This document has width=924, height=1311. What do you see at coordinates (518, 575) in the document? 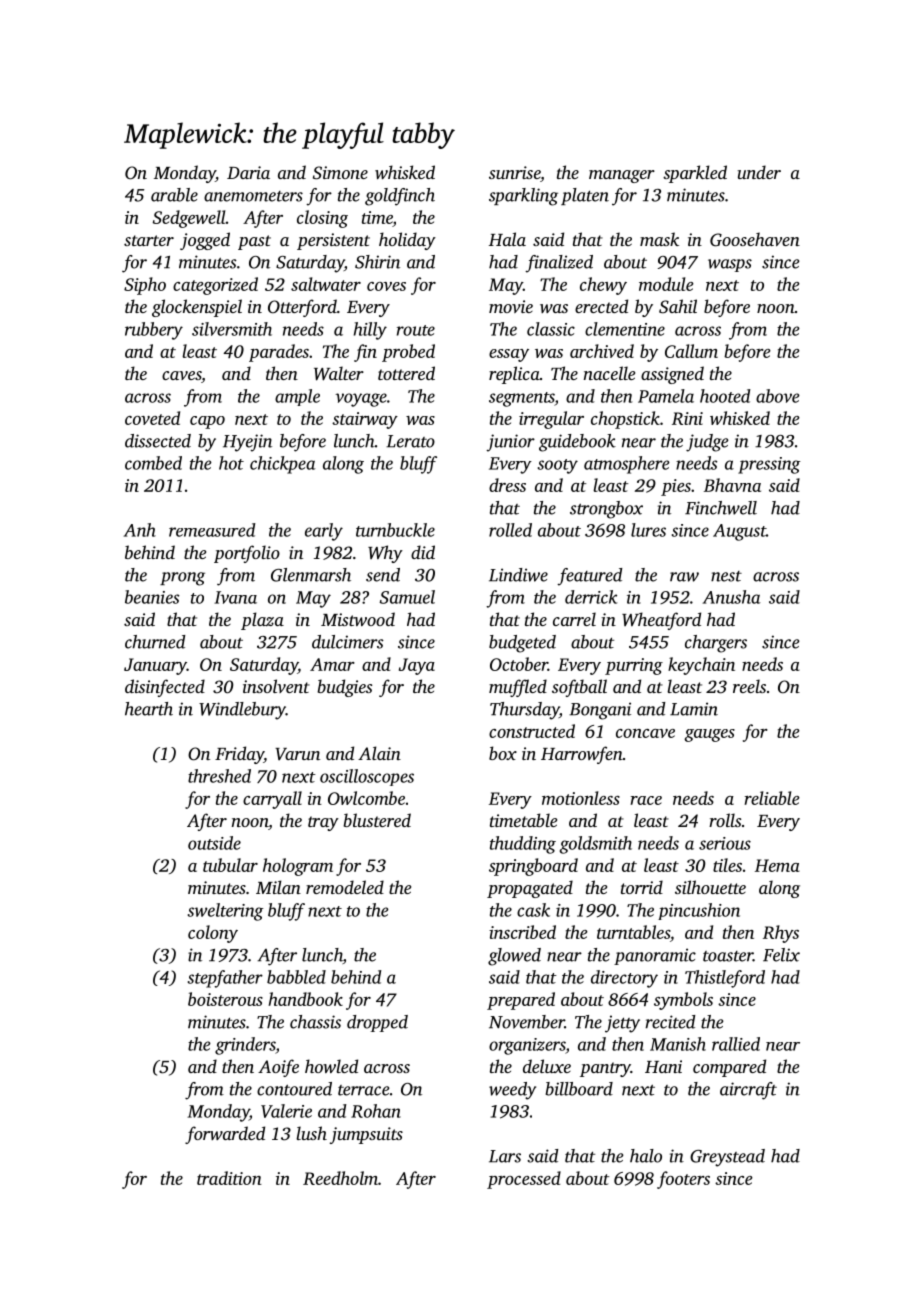
I see `Lindiwe` at bounding box center [518, 575].
